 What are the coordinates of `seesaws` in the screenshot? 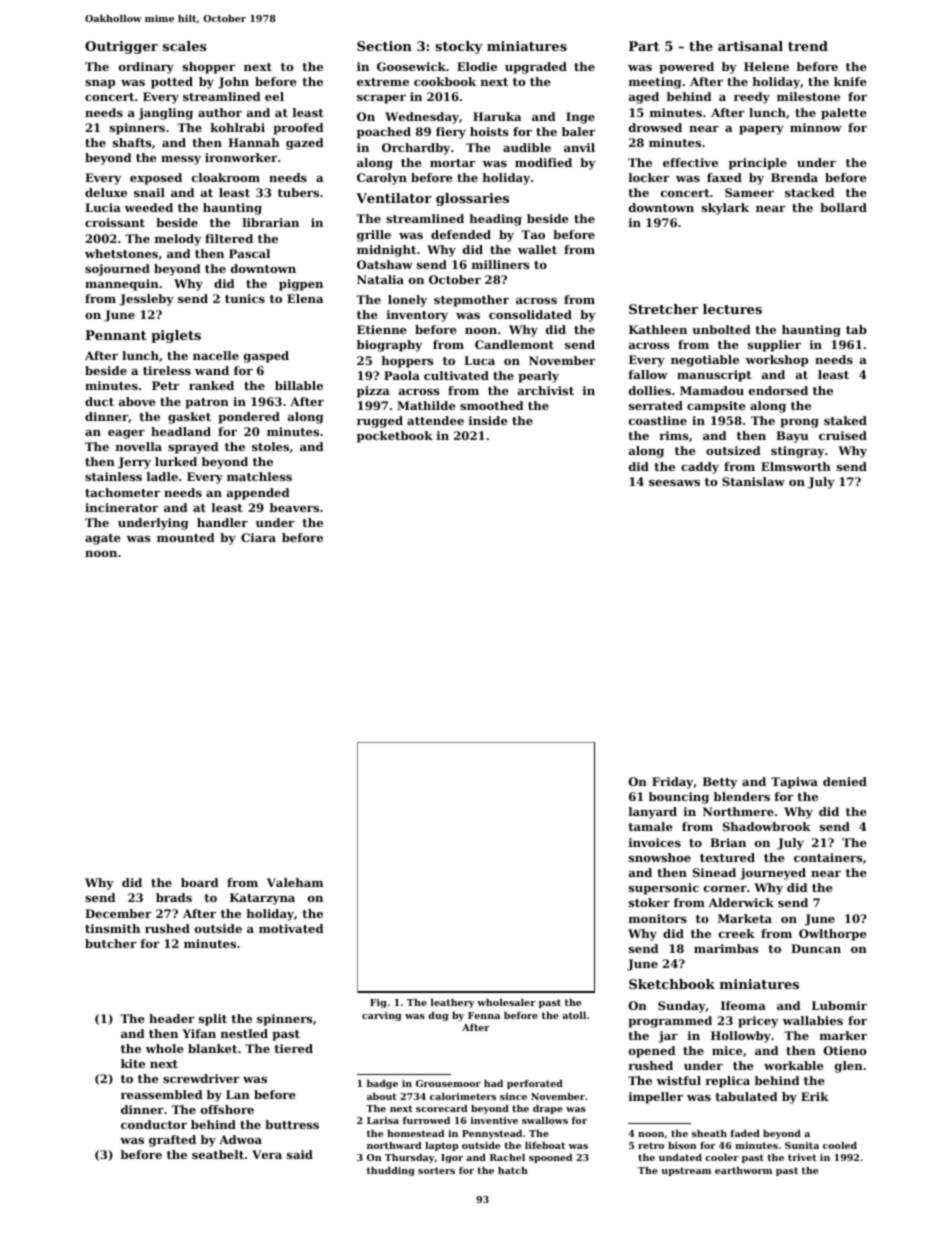 It's located at (674, 483).
